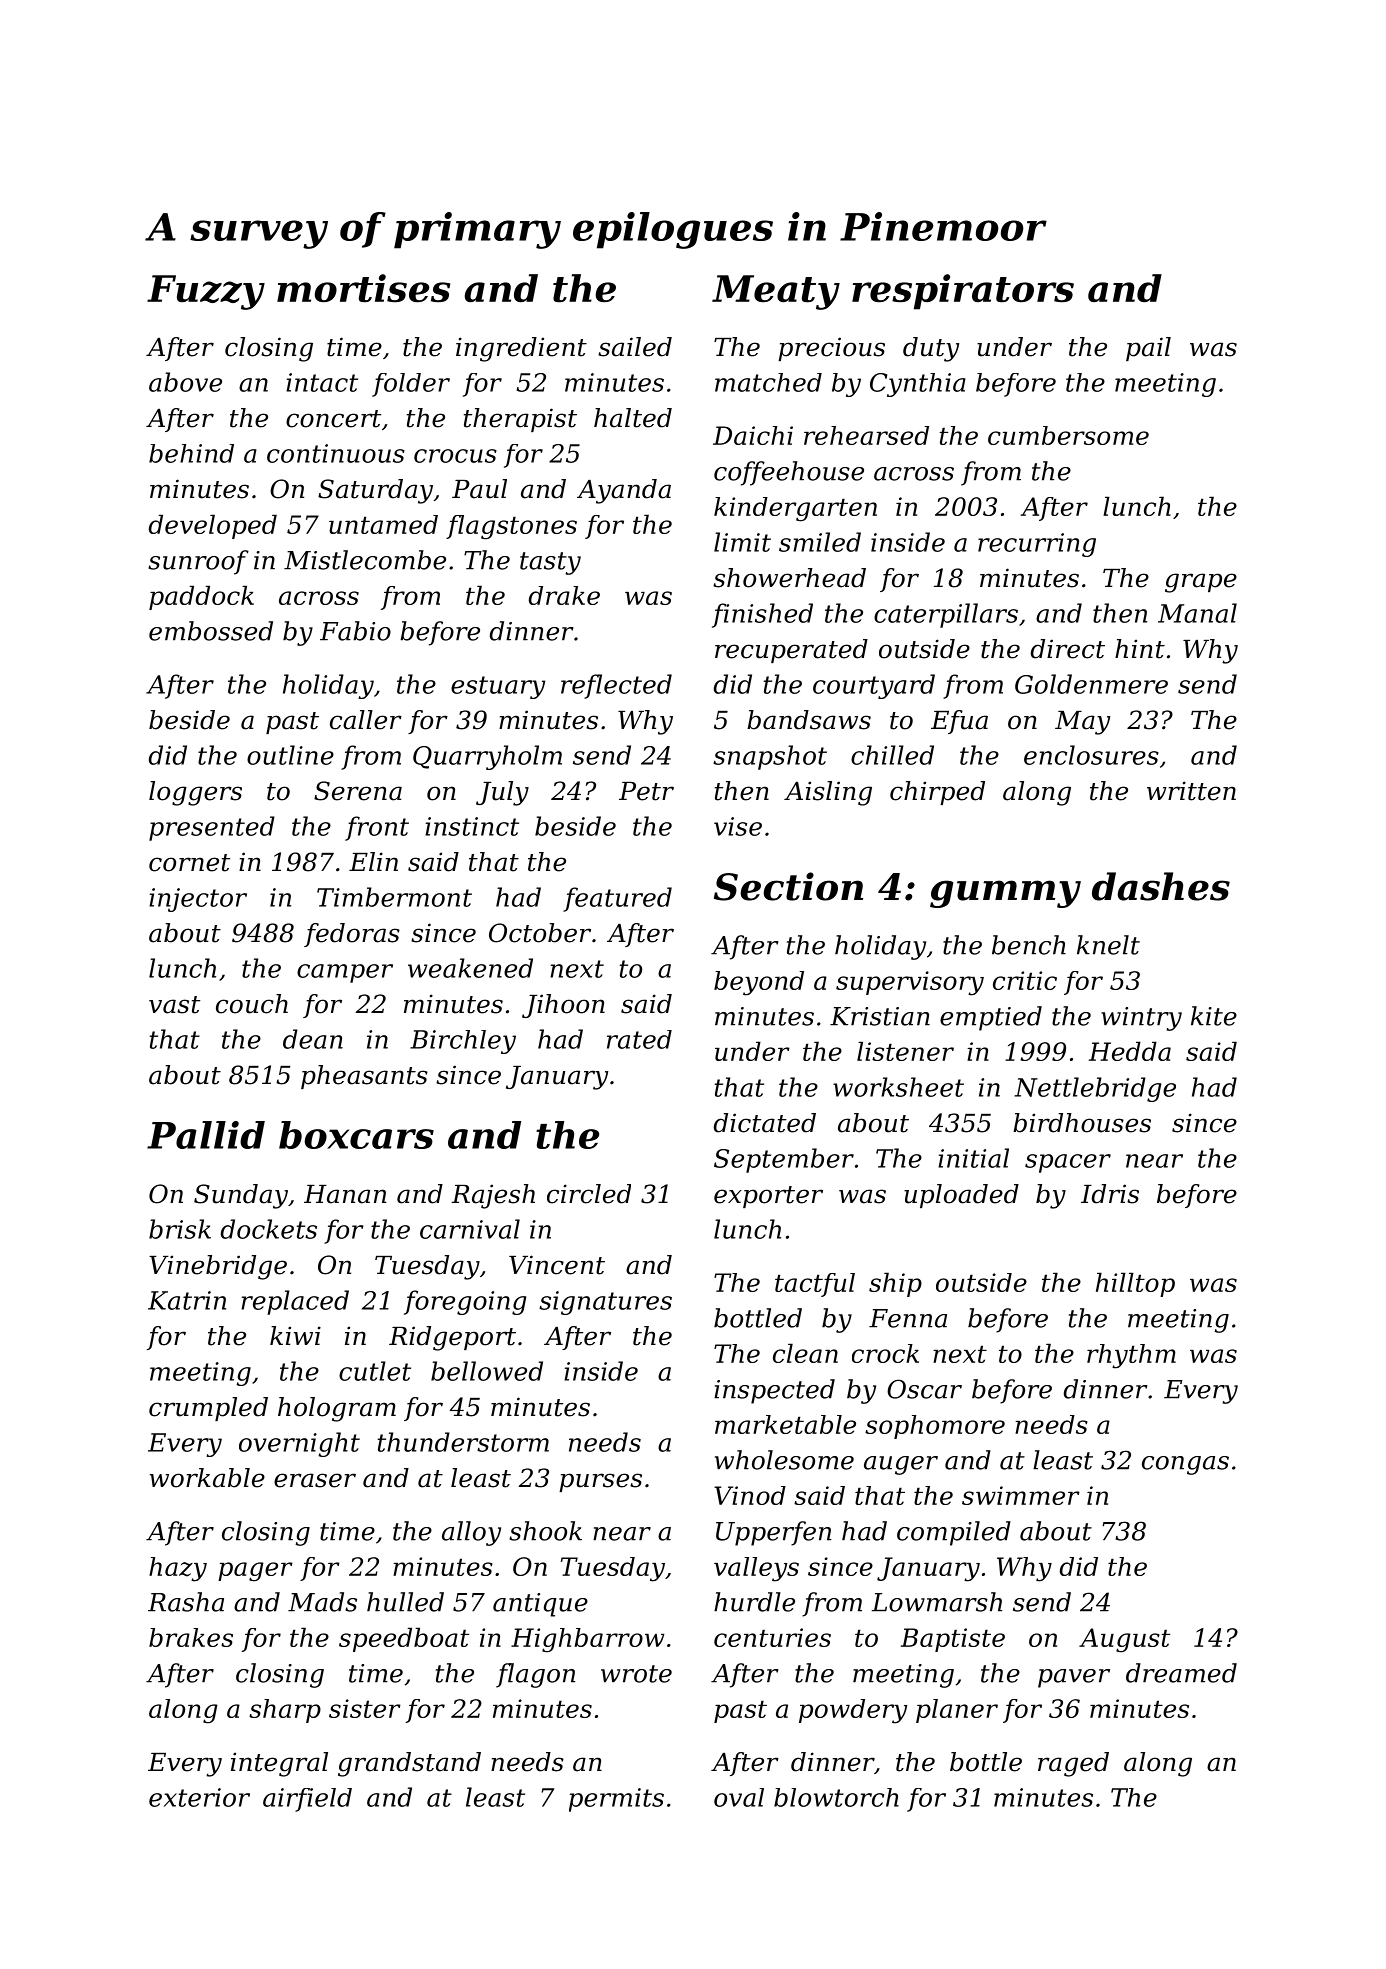 Image resolution: width=1386 pixels, height=1969 pixels. Describe the element at coordinates (199, 1797) in the screenshot. I see `exterior` at that location.
